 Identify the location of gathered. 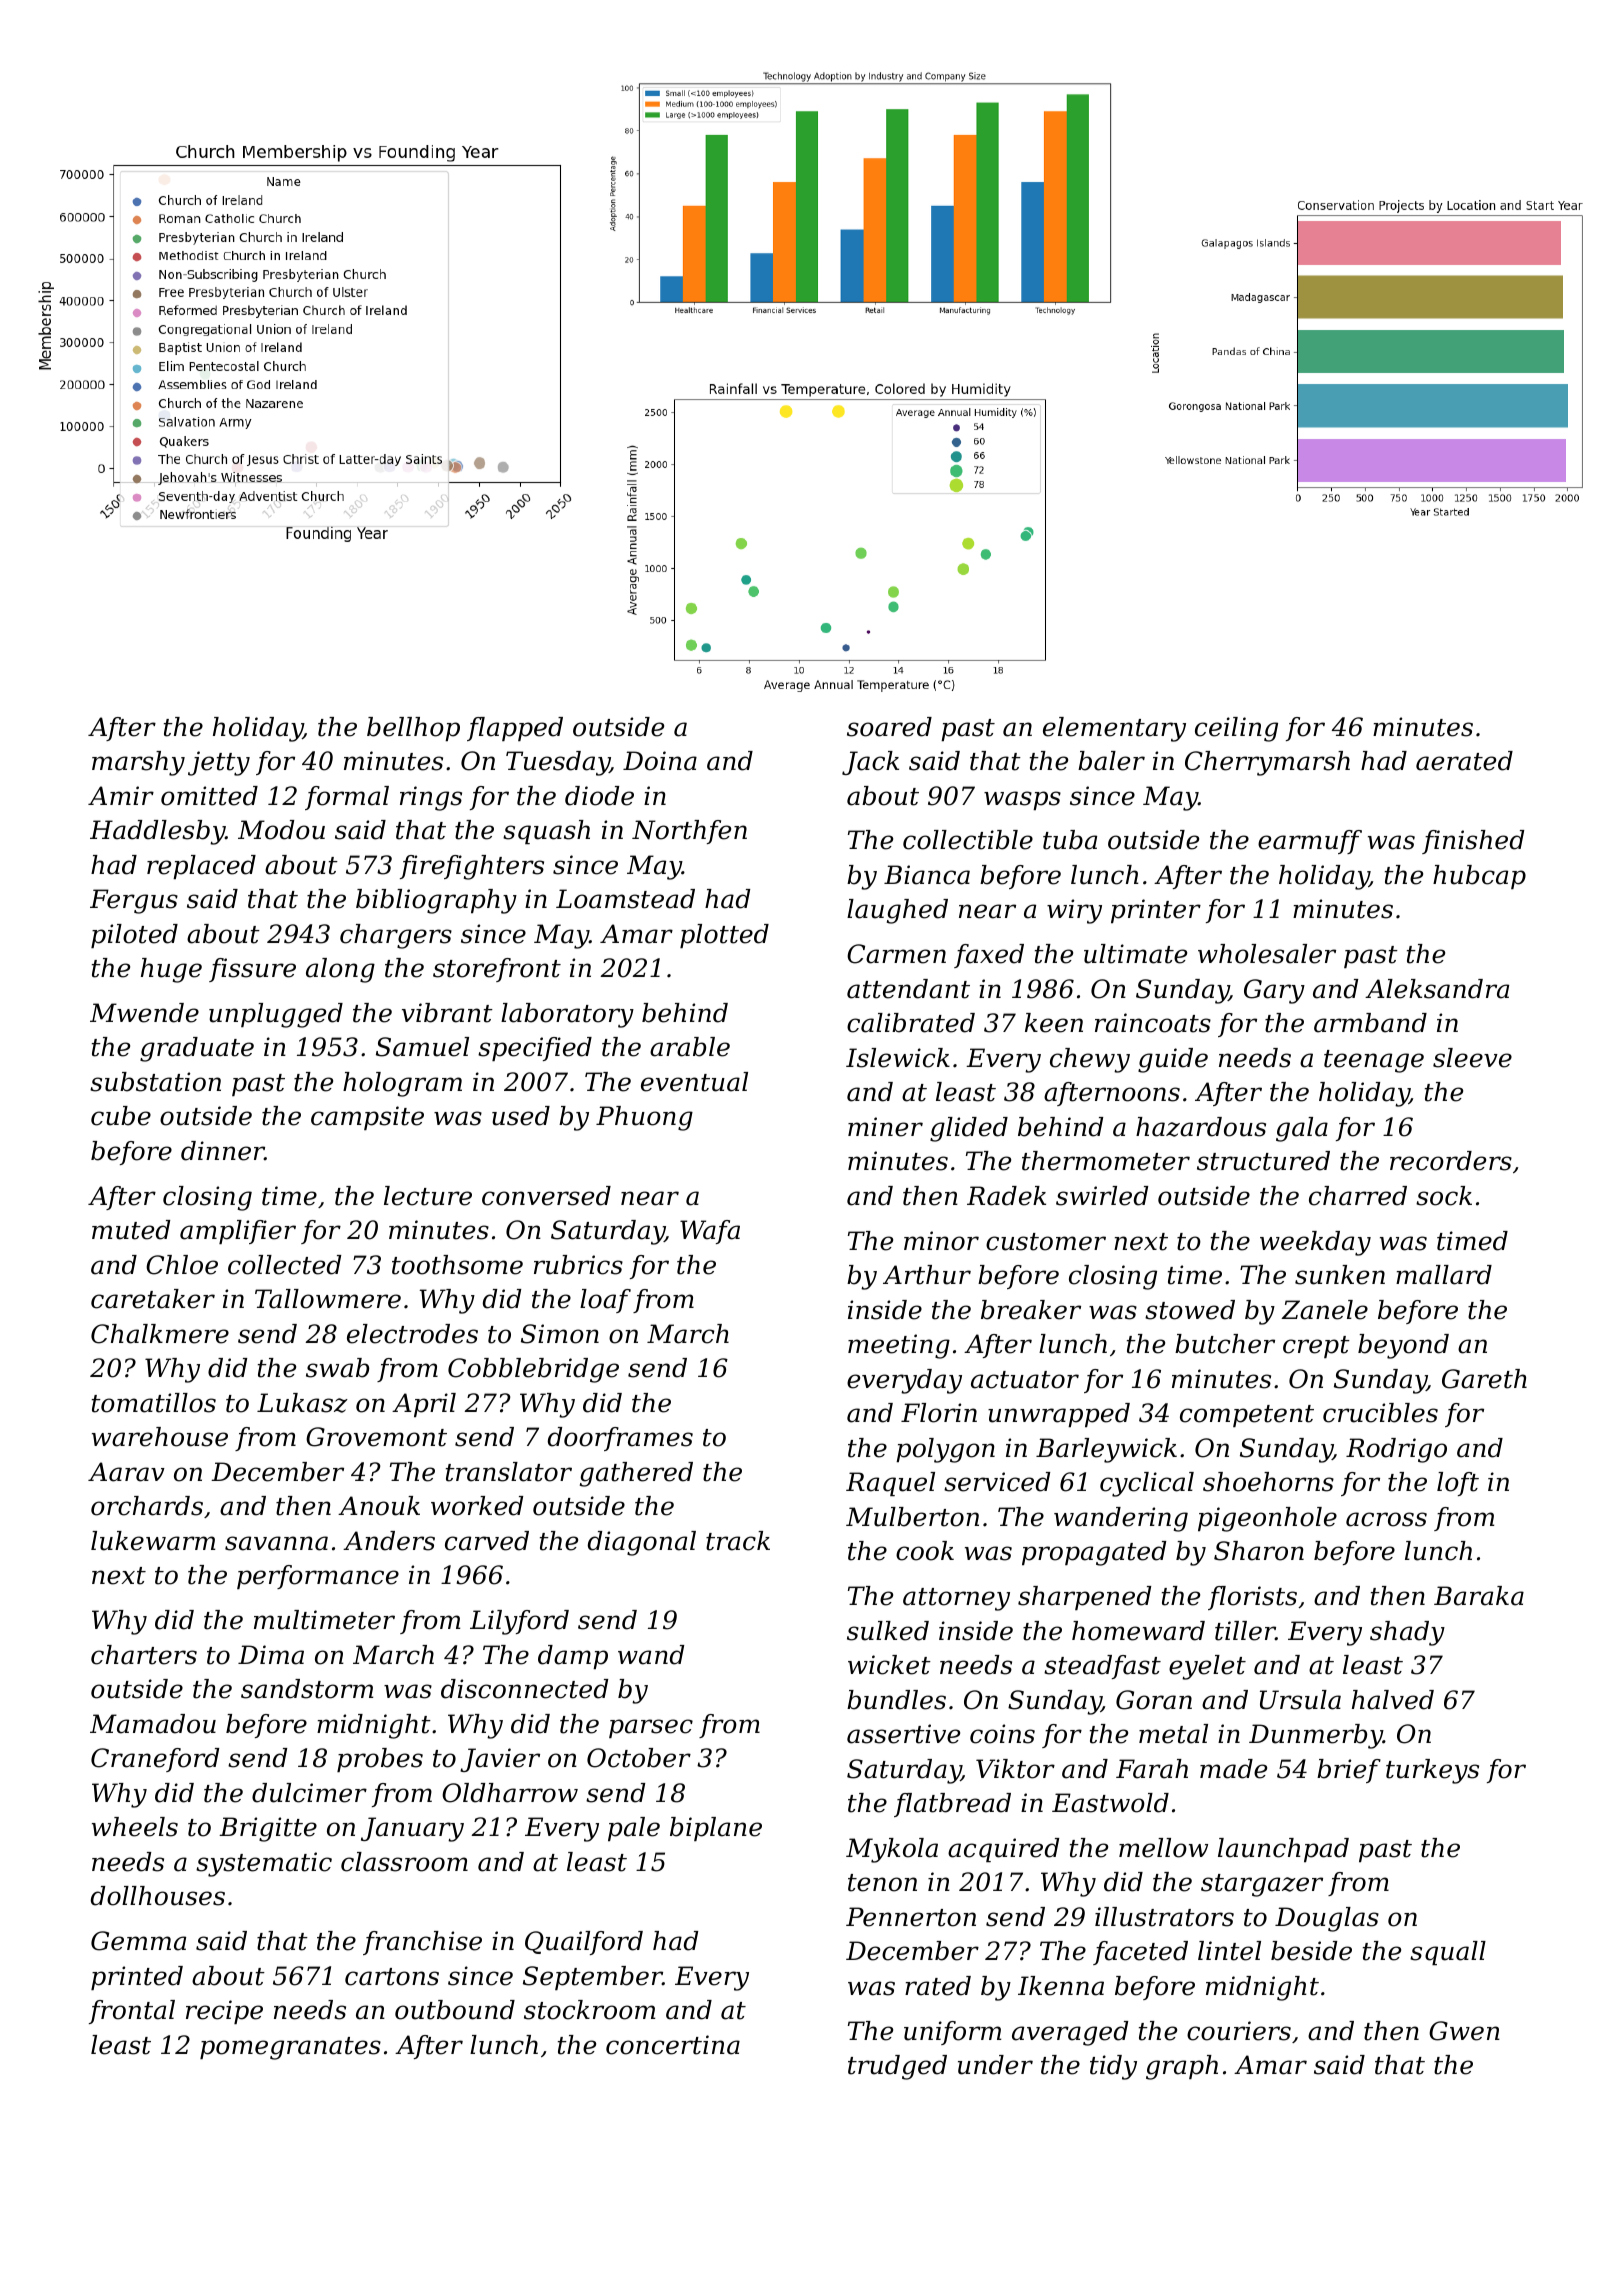
(636, 1474).
